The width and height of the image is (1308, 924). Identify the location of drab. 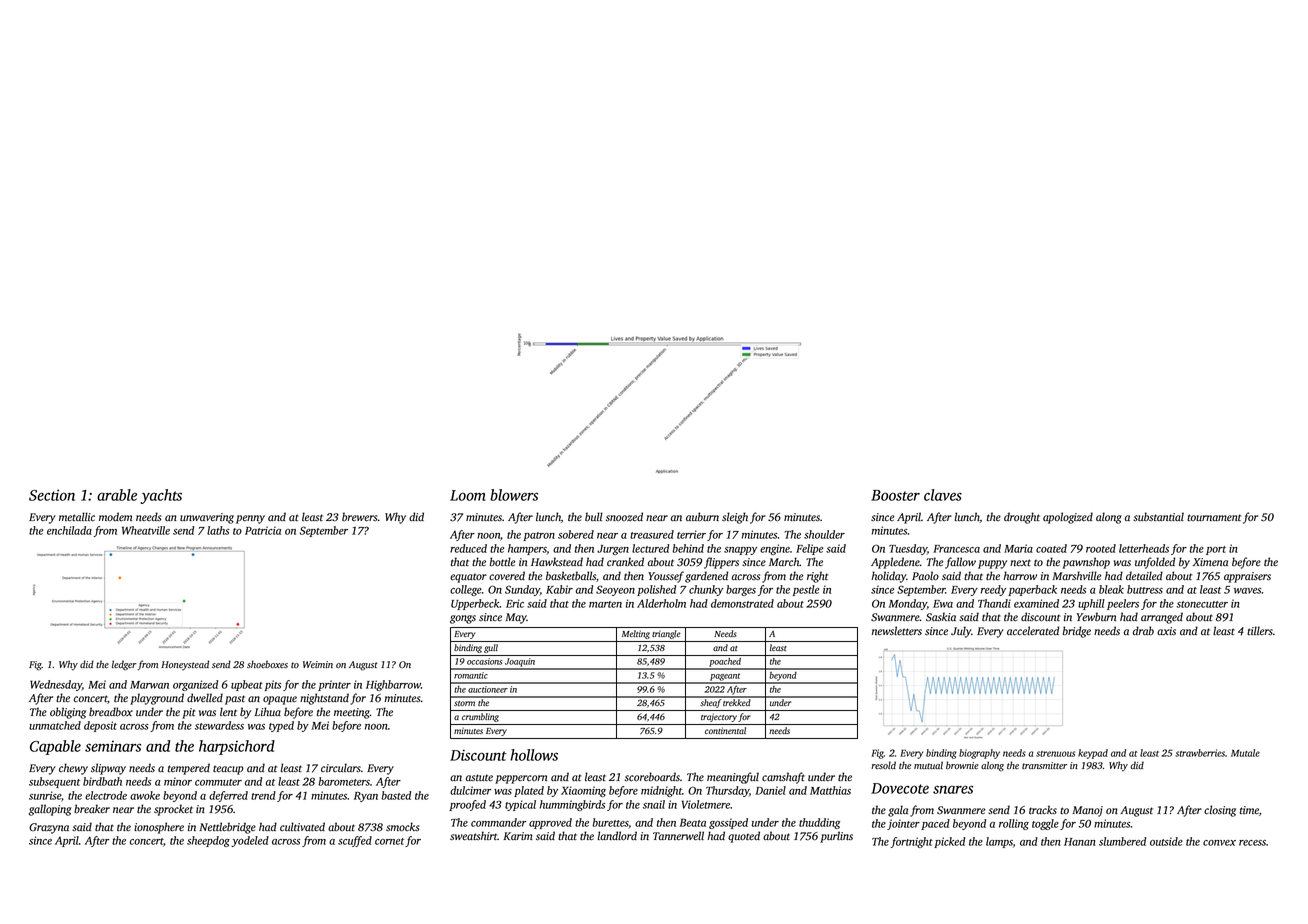
(1143, 631).
